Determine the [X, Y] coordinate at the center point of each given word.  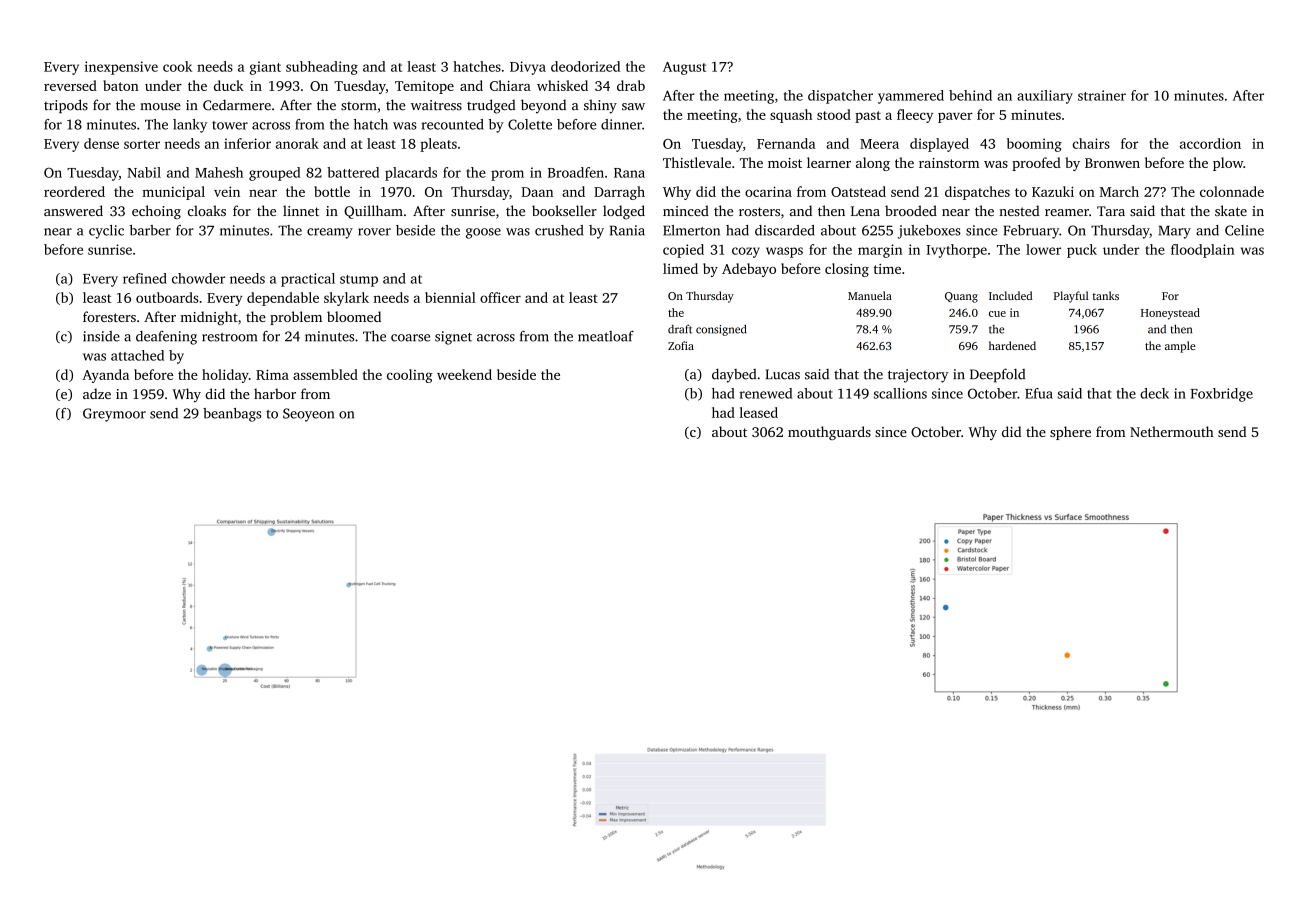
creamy [330, 233]
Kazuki [1053, 191]
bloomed [354, 316]
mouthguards [829, 433]
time [887, 269]
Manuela [870, 295]
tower [230, 125]
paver [955, 117]
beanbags [232, 415]
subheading [322, 68]
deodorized [585, 66]
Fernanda [786, 143]
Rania [627, 230]
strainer [1102, 95]
